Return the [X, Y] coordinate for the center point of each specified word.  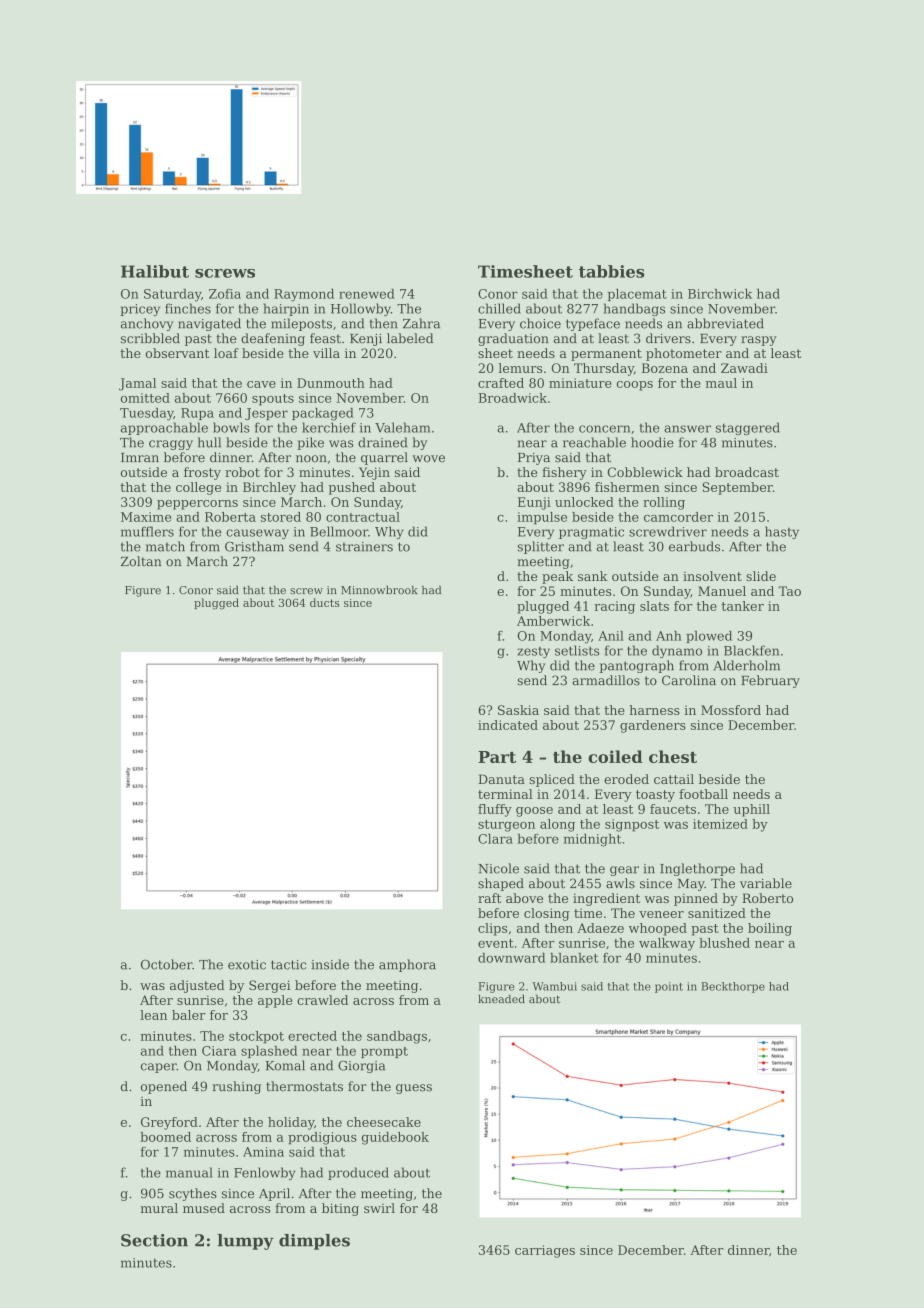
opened [164, 1087]
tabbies [611, 271]
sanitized [717, 913]
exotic [247, 965]
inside [330, 964]
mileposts [301, 324]
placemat [637, 295]
